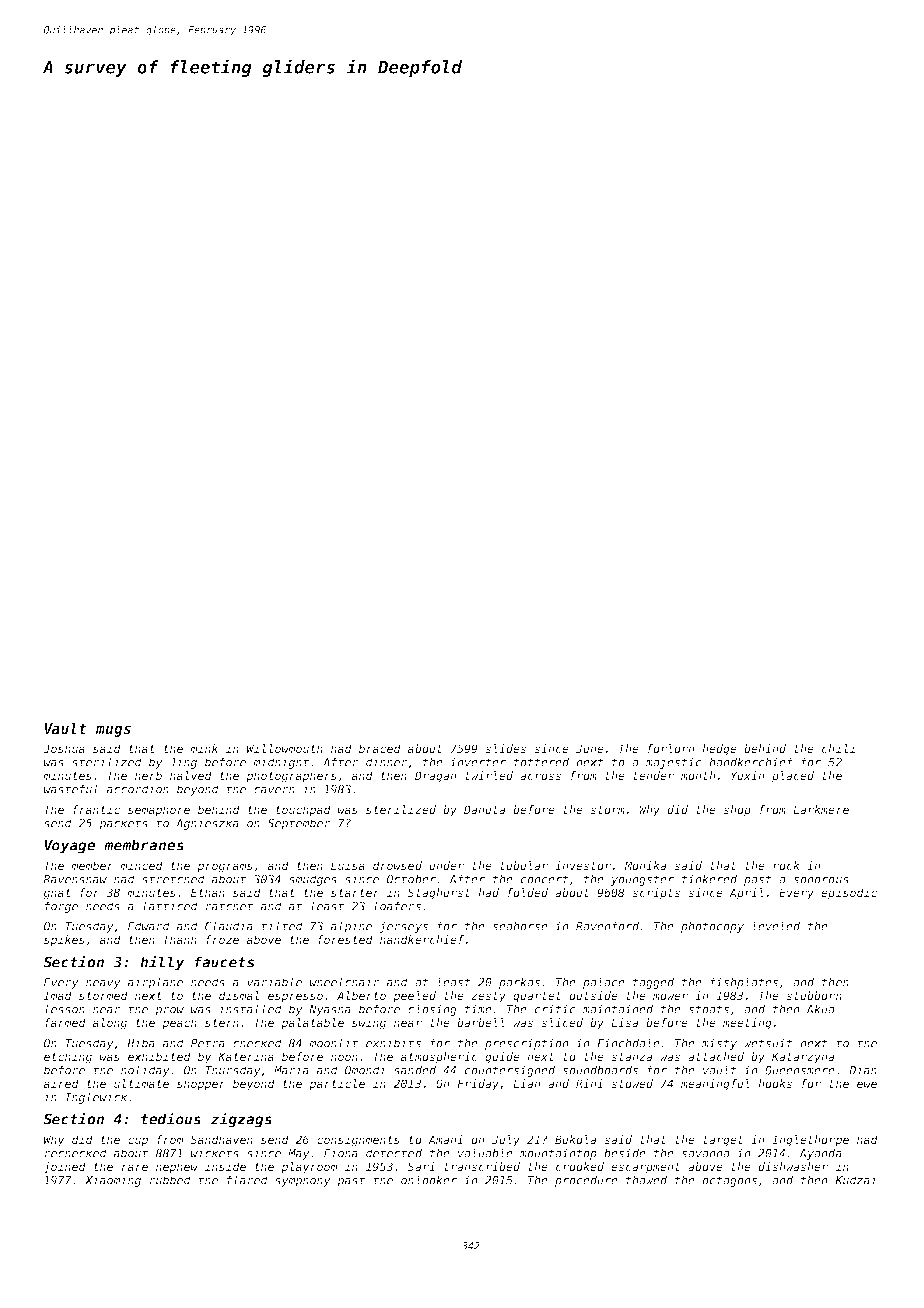 The image size is (924, 1308). Describe the element at coordinates (708, 1009) in the image. I see `stoats` at that location.
